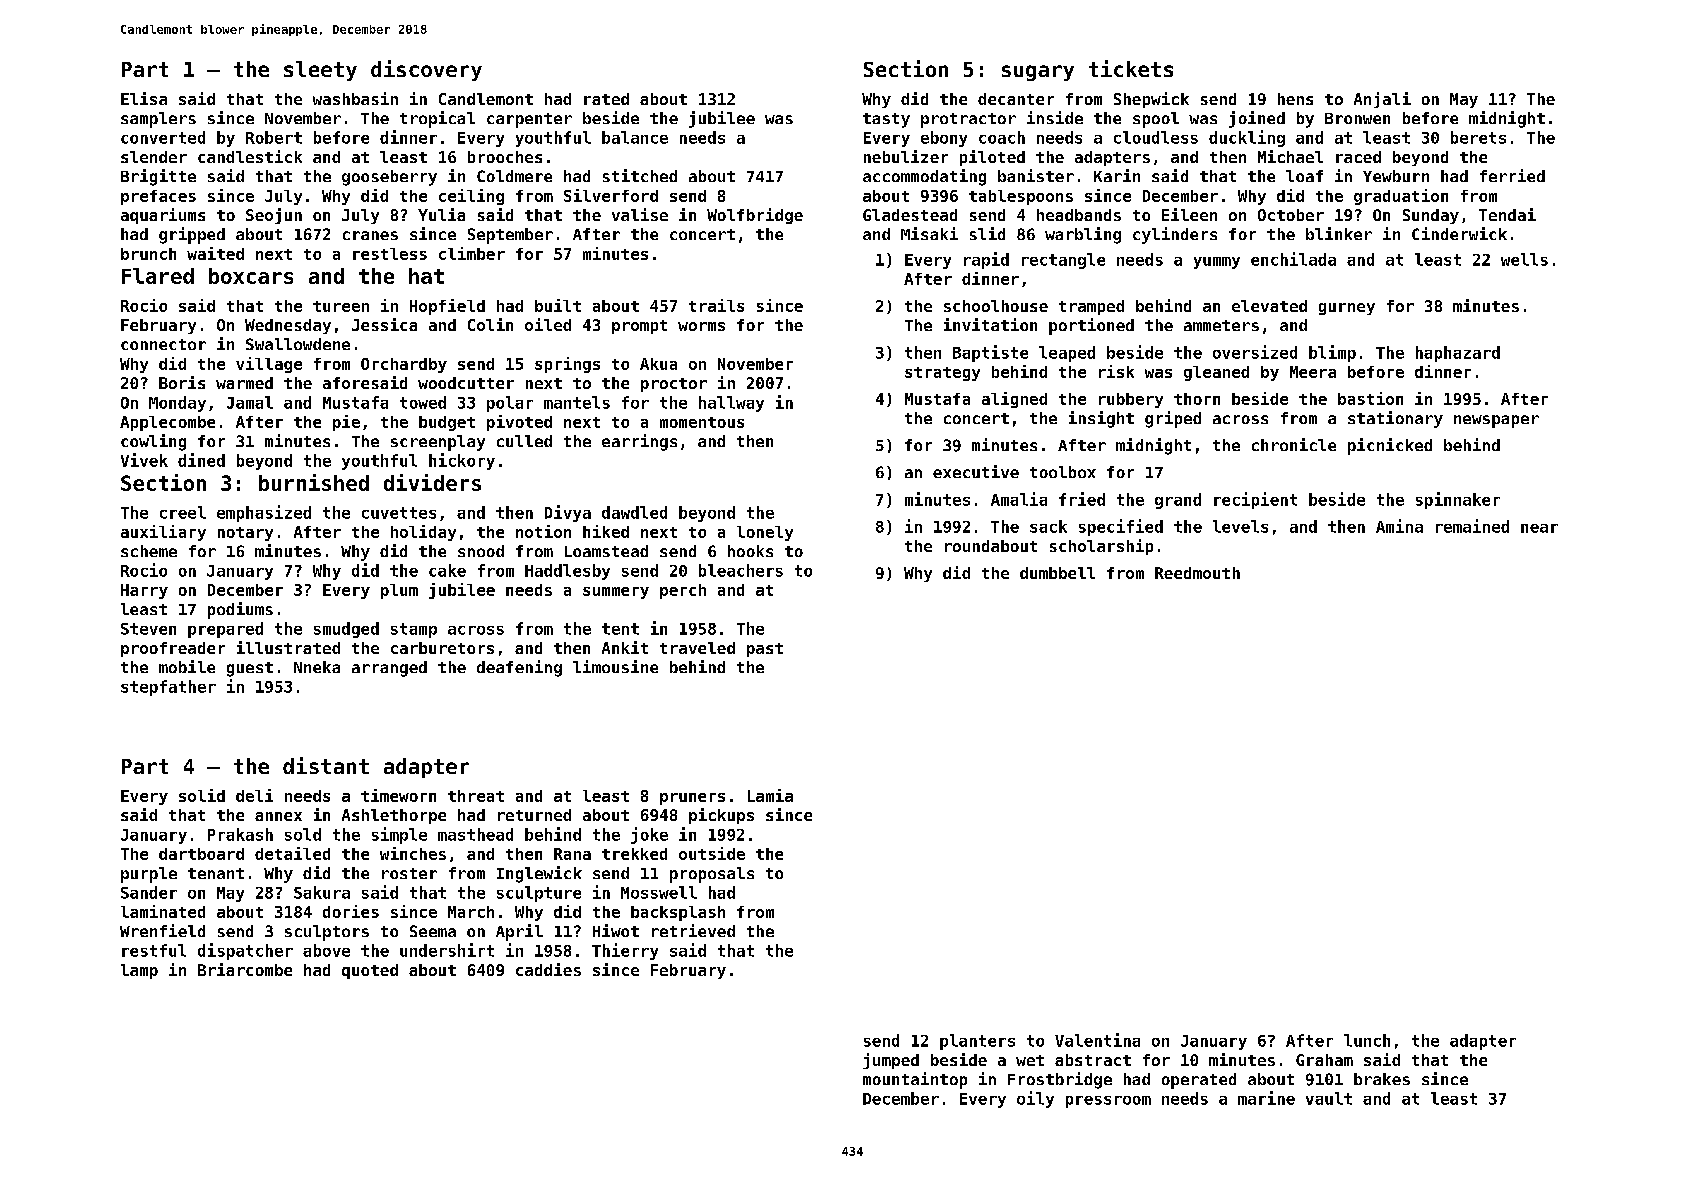  What do you see at coordinates (891, 1061) in the page?
I see `jumped` at bounding box center [891, 1061].
